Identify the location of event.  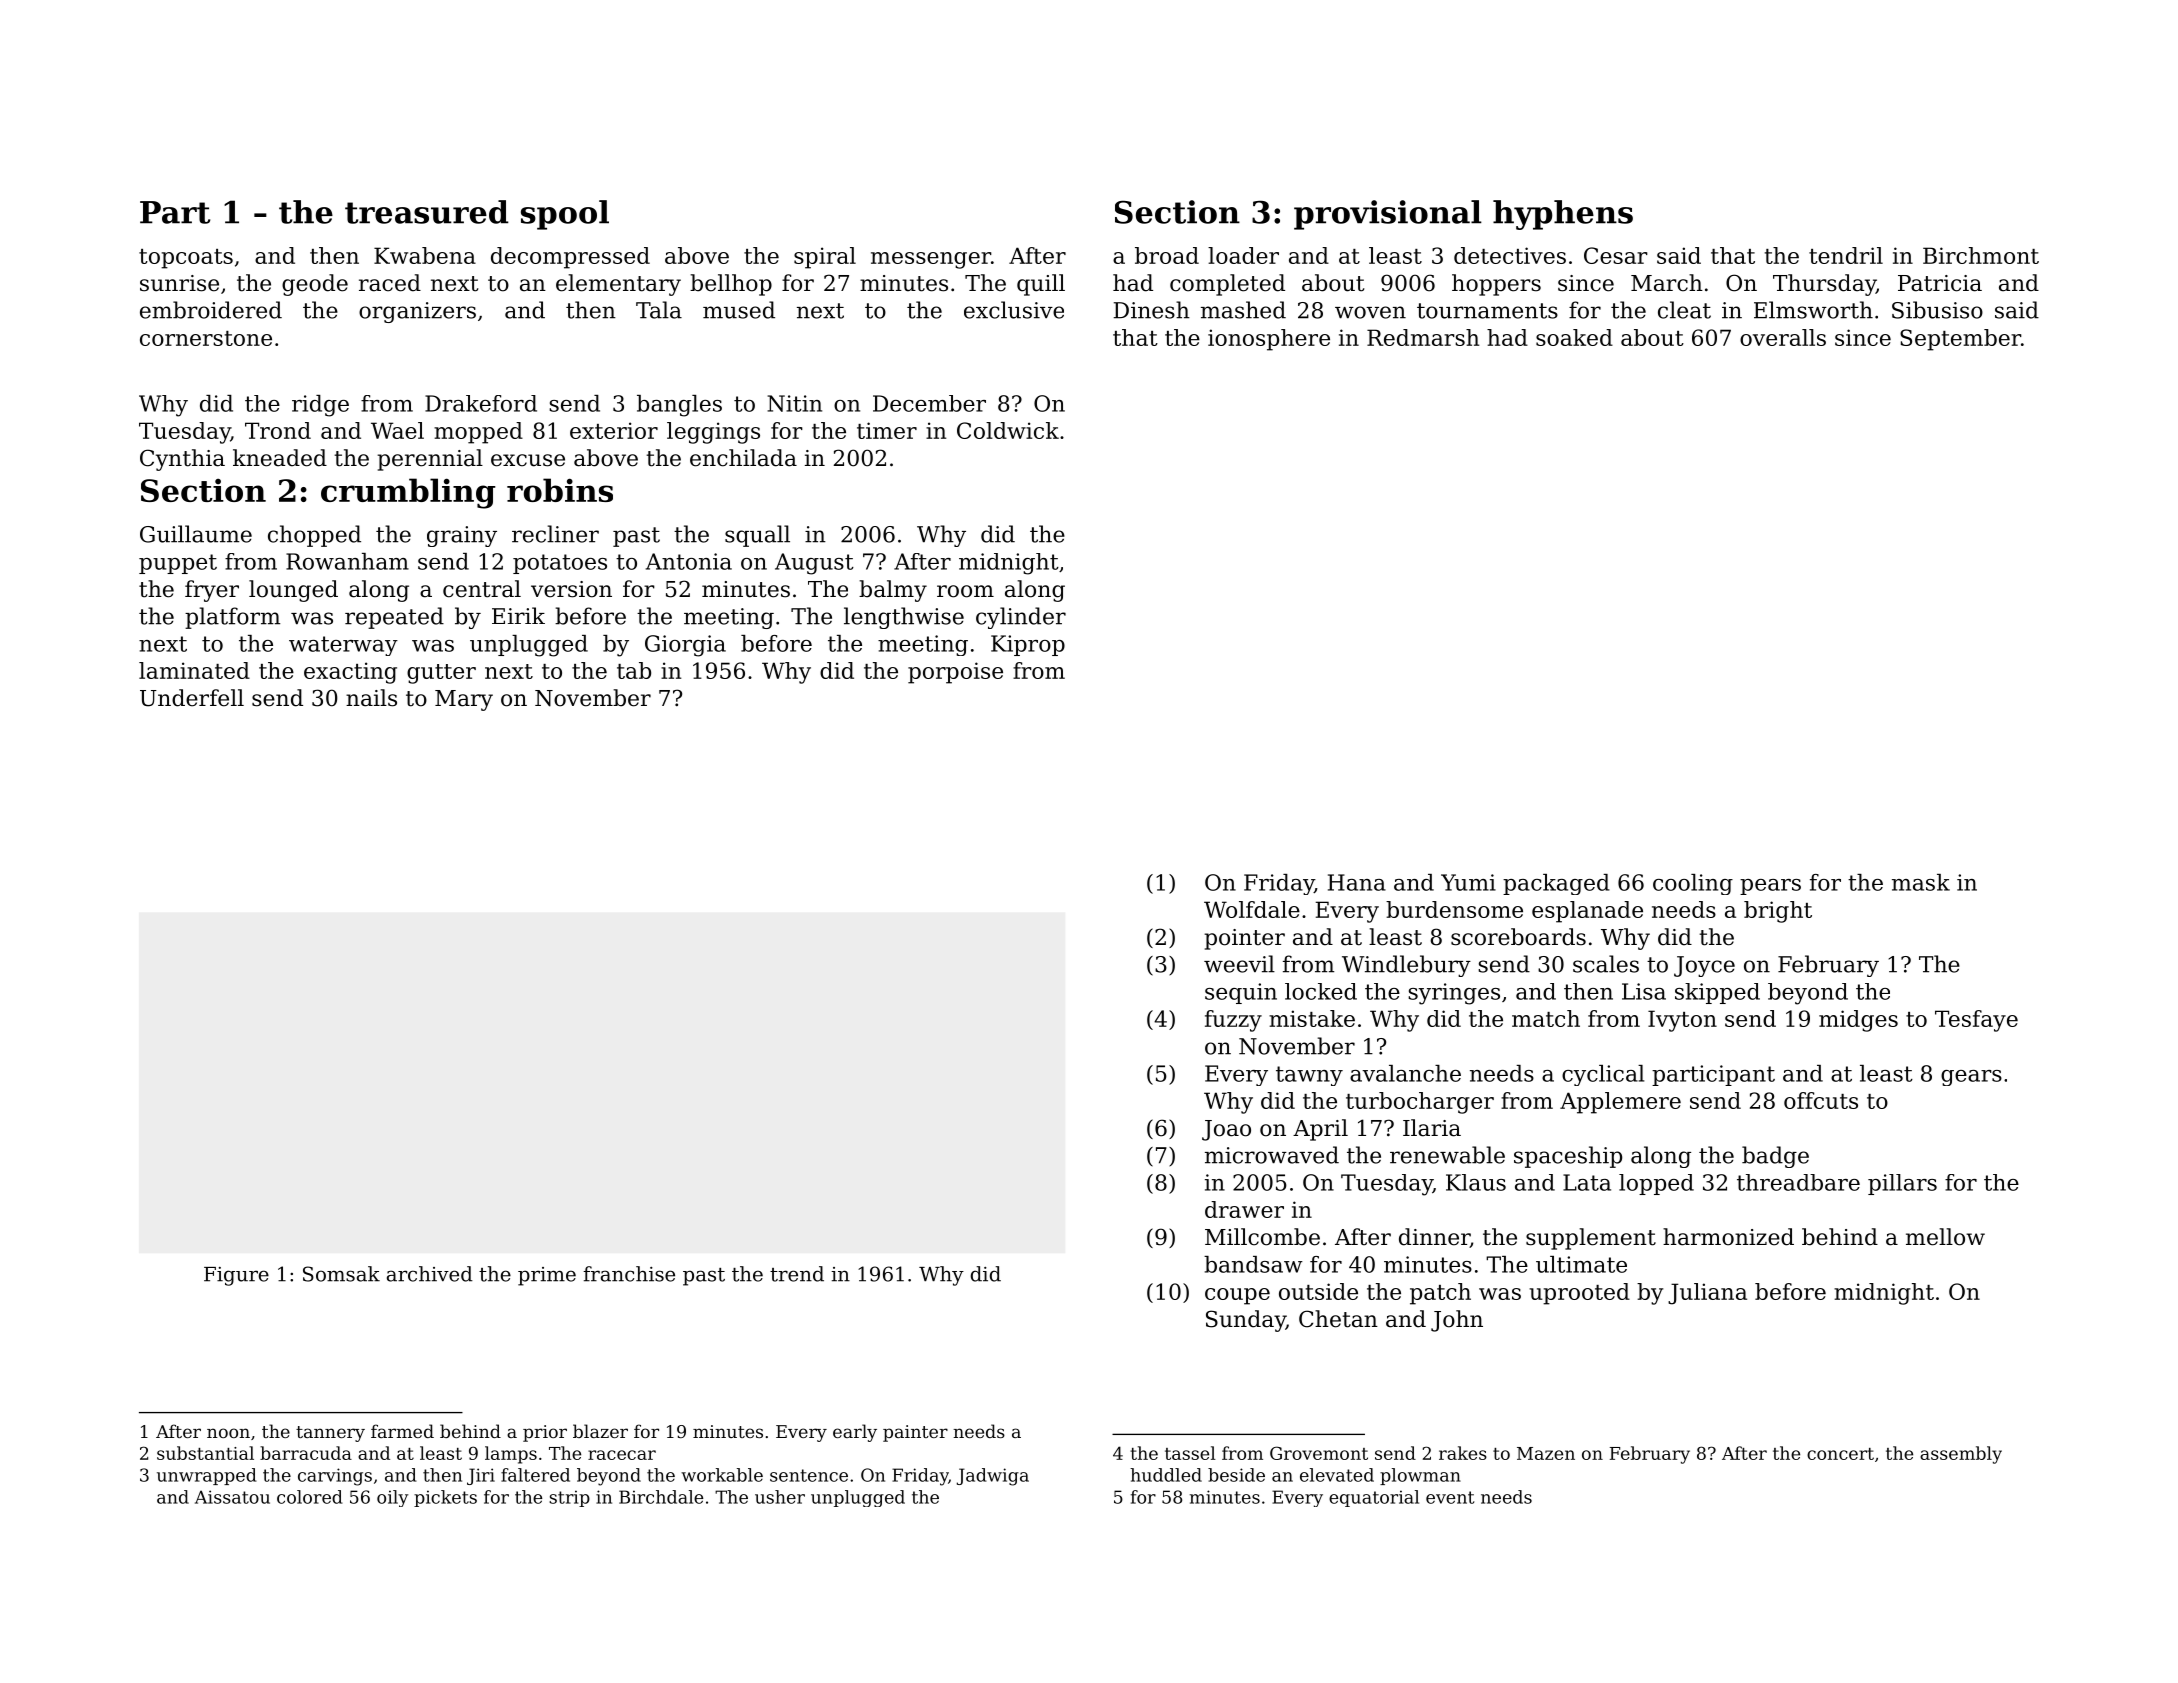
(1450, 1497).
